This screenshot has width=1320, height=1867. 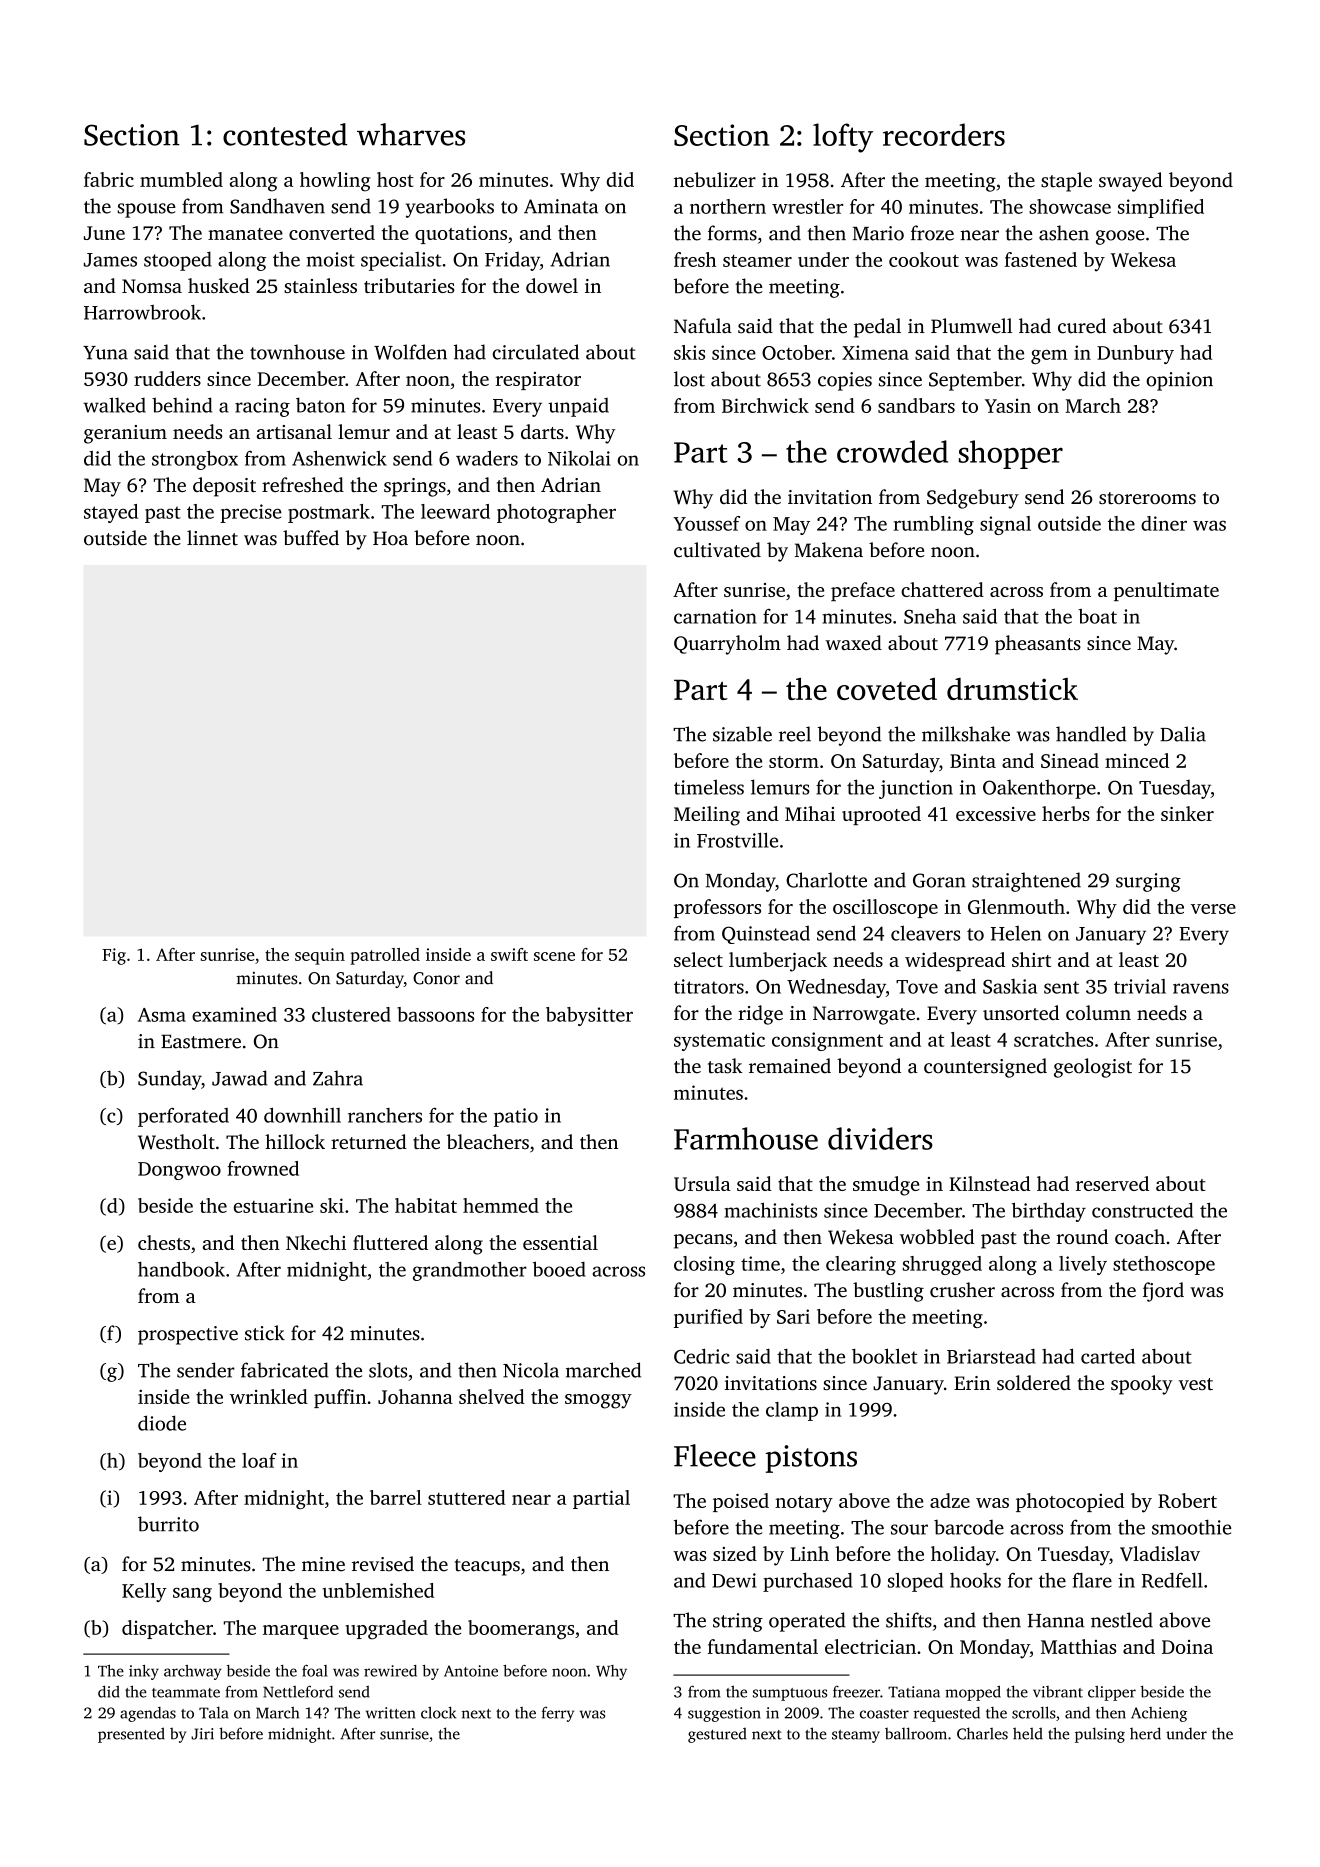 What do you see at coordinates (1066, 813) in the screenshot?
I see `herbs` at bounding box center [1066, 813].
